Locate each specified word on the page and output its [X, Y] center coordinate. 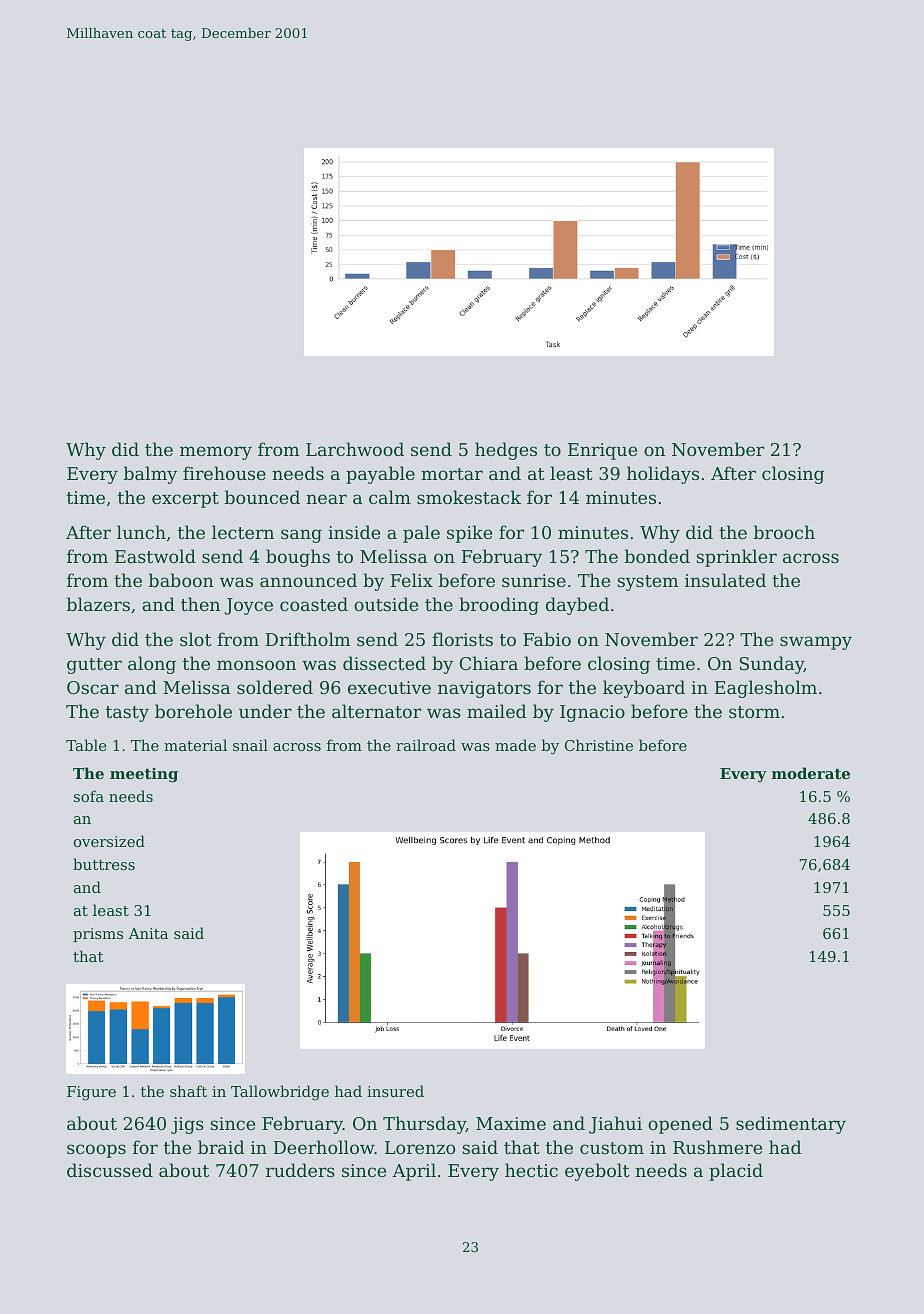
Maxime [511, 1123]
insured [395, 1091]
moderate [811, 773]
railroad [426, 745]
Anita [148, 933]
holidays [663, 475]
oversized [109, 841]
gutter [94, 666]
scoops [96, 1151]
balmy [150, 475]
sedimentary [791, 1125]
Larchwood [355, 449]
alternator [376, 711]
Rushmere [717, 1147]
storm [754, 712]
